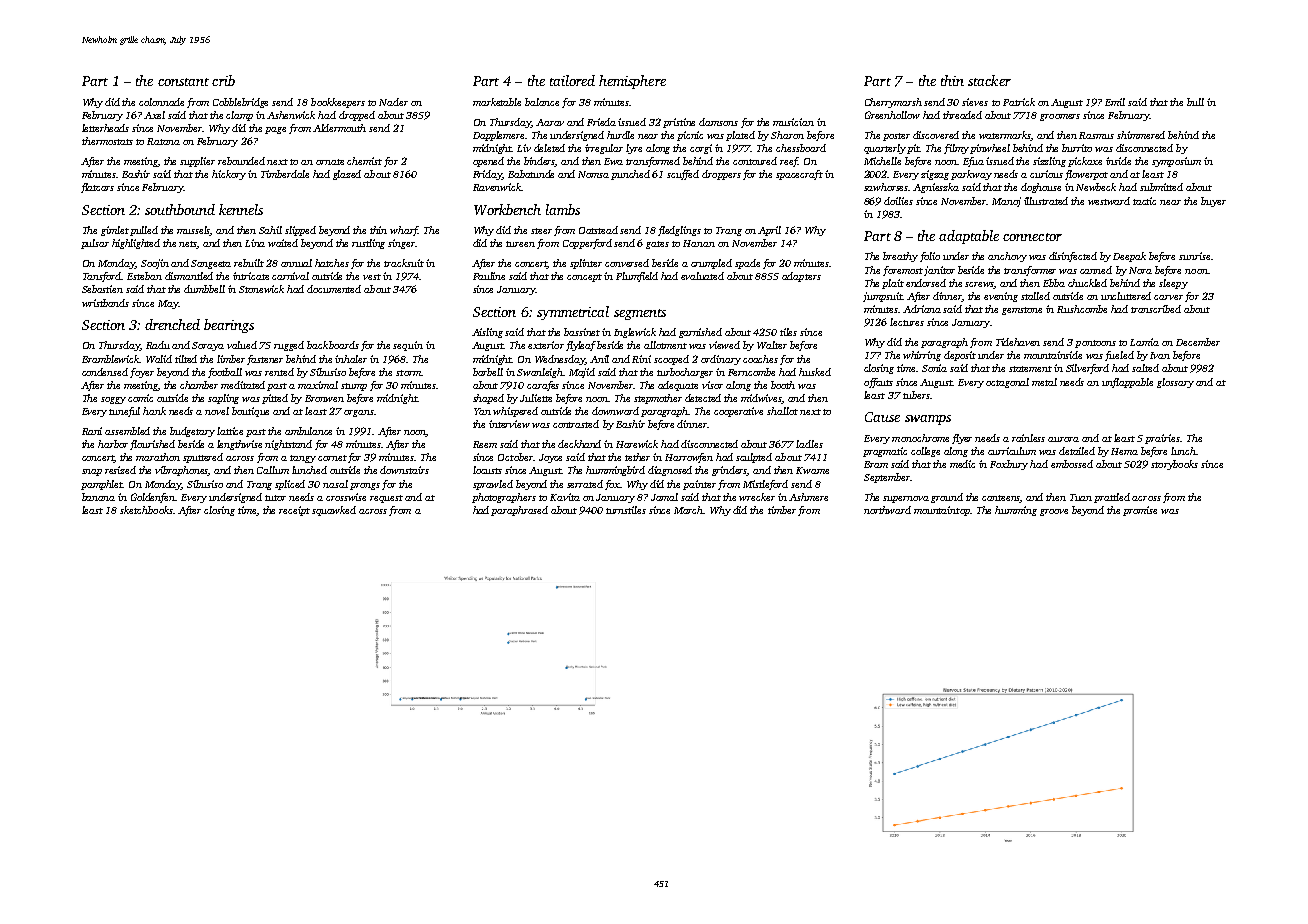 This document has width=1308, height=924. Describe the element at coordinates (1022, 311) in the document. I see `gemstone` at that location.
